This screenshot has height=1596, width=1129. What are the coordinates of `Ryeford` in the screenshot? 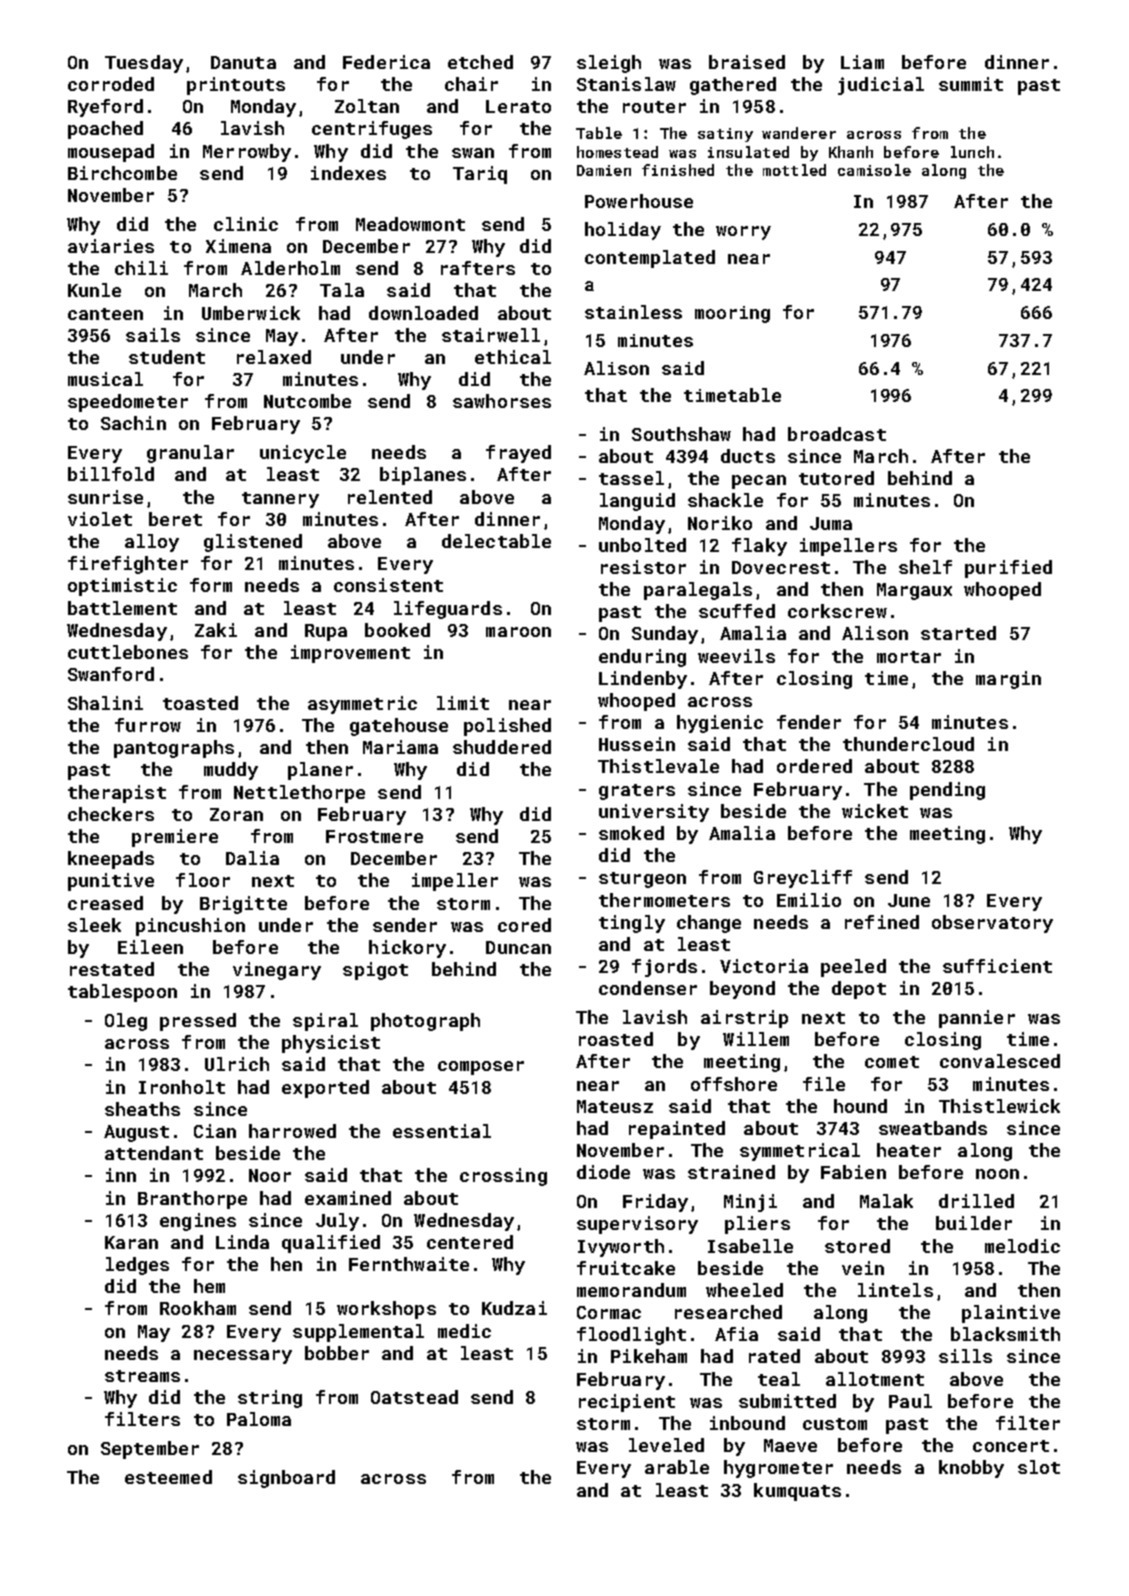 It's located at (105, 108).
